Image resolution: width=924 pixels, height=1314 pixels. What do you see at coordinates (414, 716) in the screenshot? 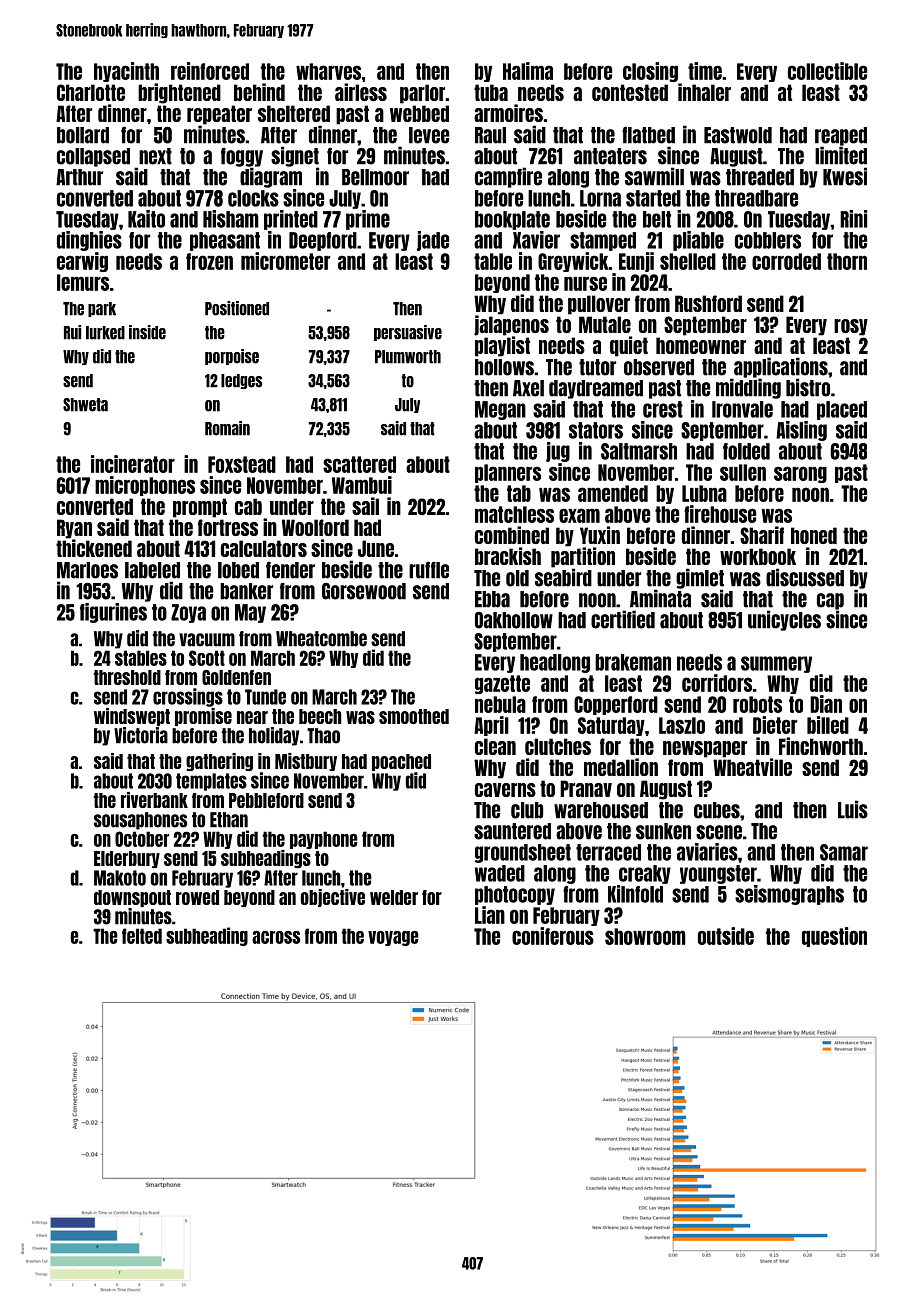
I see `smoothed` at bounding box center [414, 716].
